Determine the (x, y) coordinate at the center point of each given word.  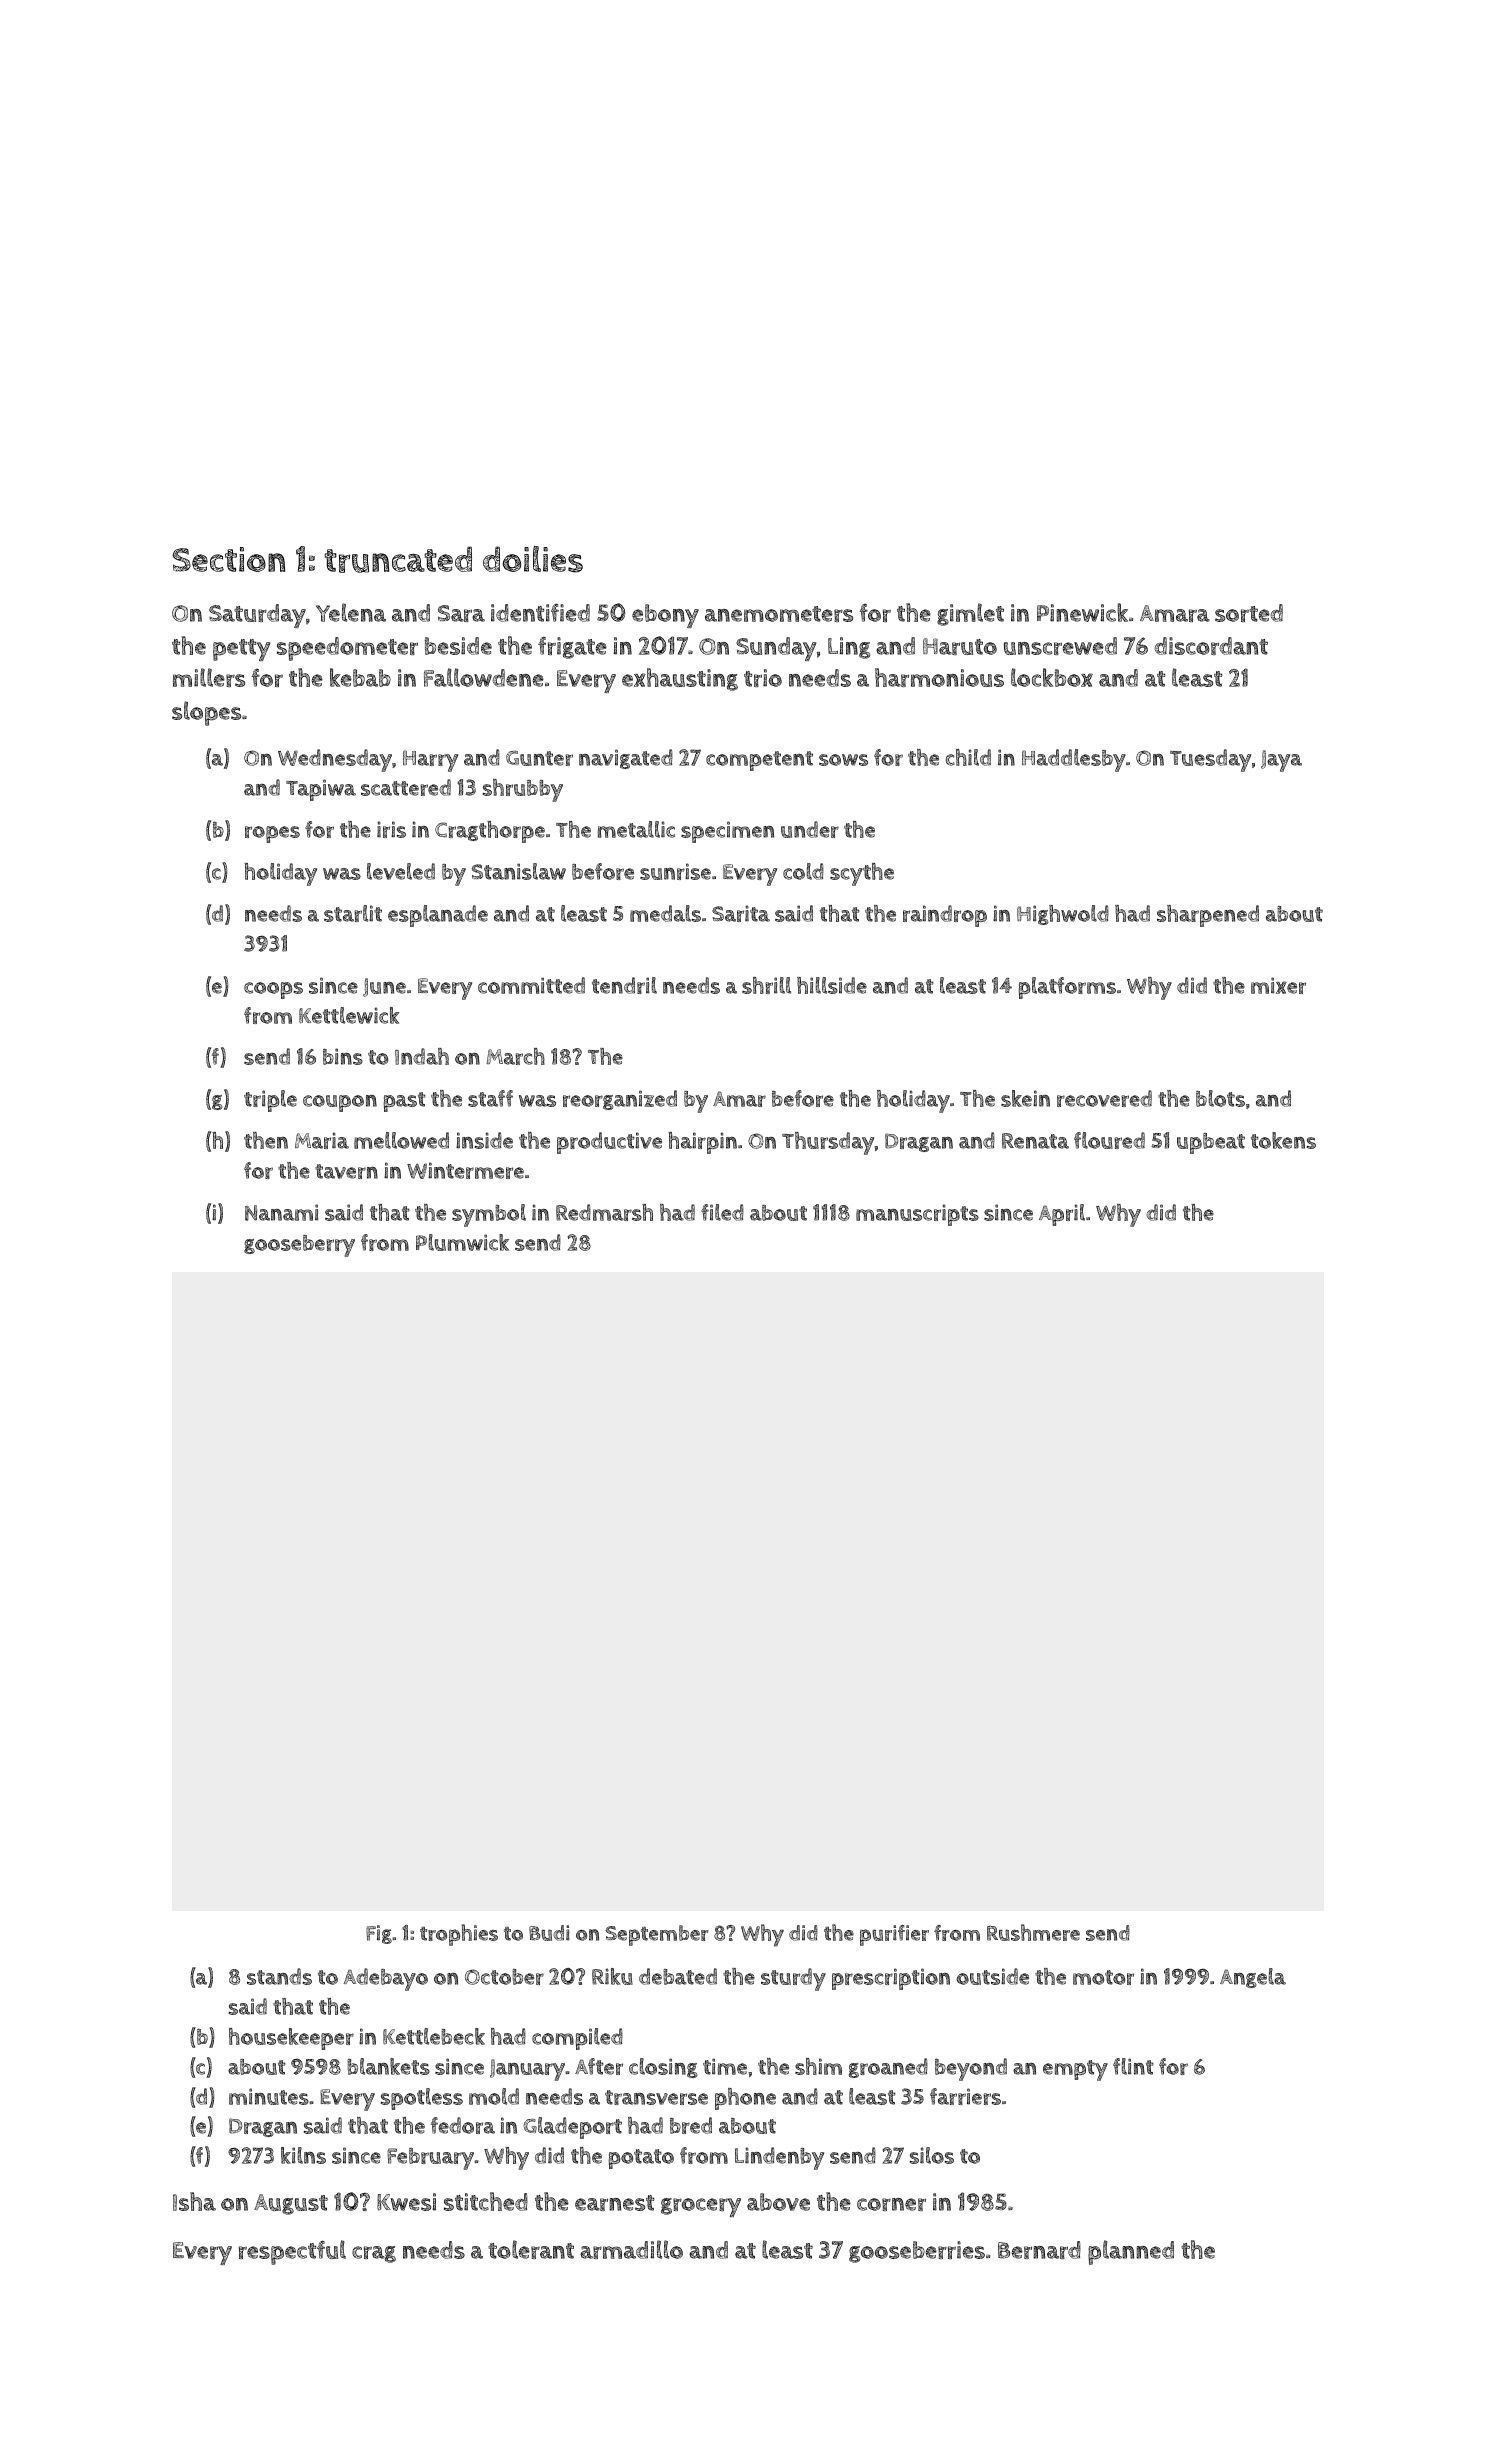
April (1062, 1215)
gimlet (970, 614)
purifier (894, 1935)
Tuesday (1210, 760)
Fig (379, 1934)
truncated (398, 559)
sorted (1249, 613)
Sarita (741, 913)
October (504, 1977)
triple (270, 1101)
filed (722, 1212)
